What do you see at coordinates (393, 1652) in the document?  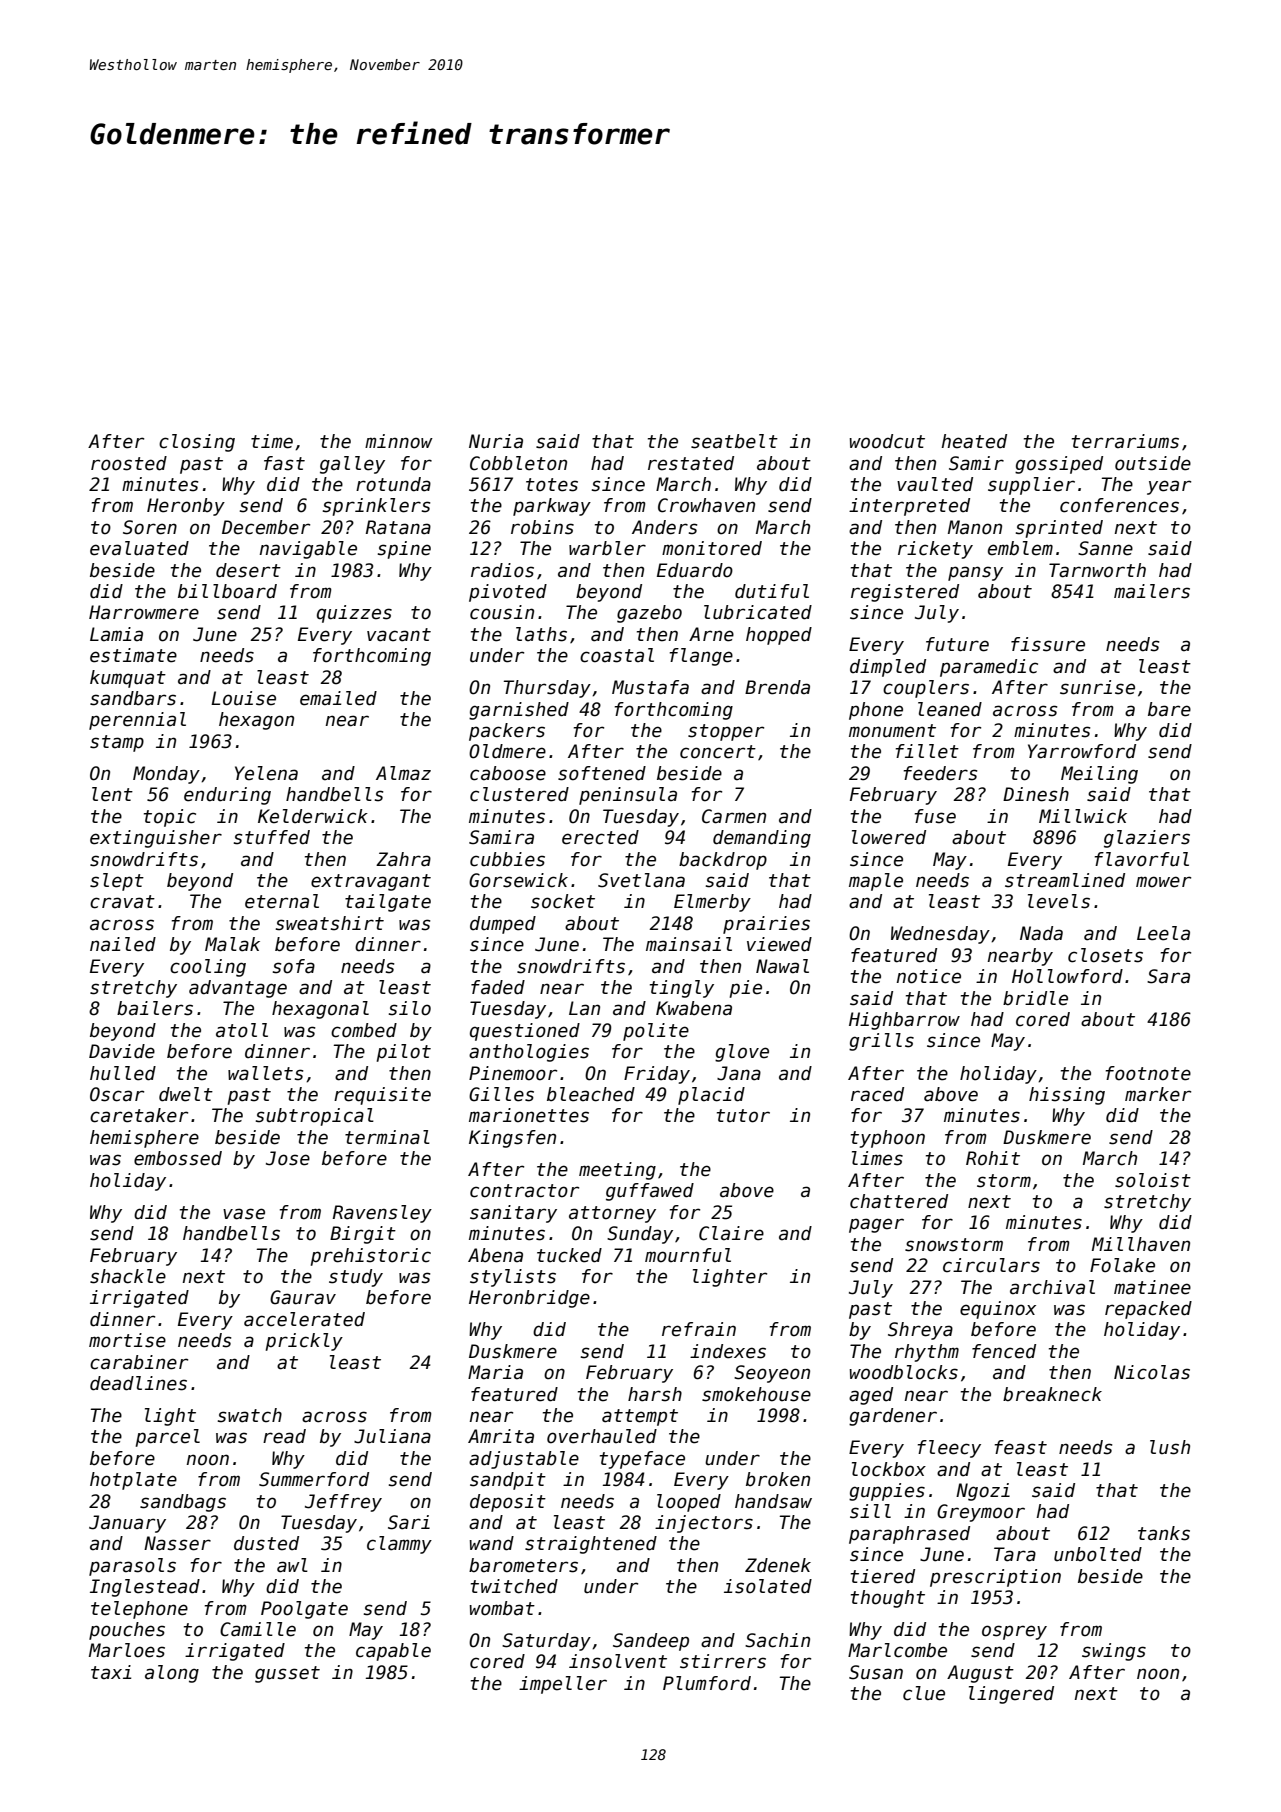 I see `capable` at bounding box center [393, 1652].
